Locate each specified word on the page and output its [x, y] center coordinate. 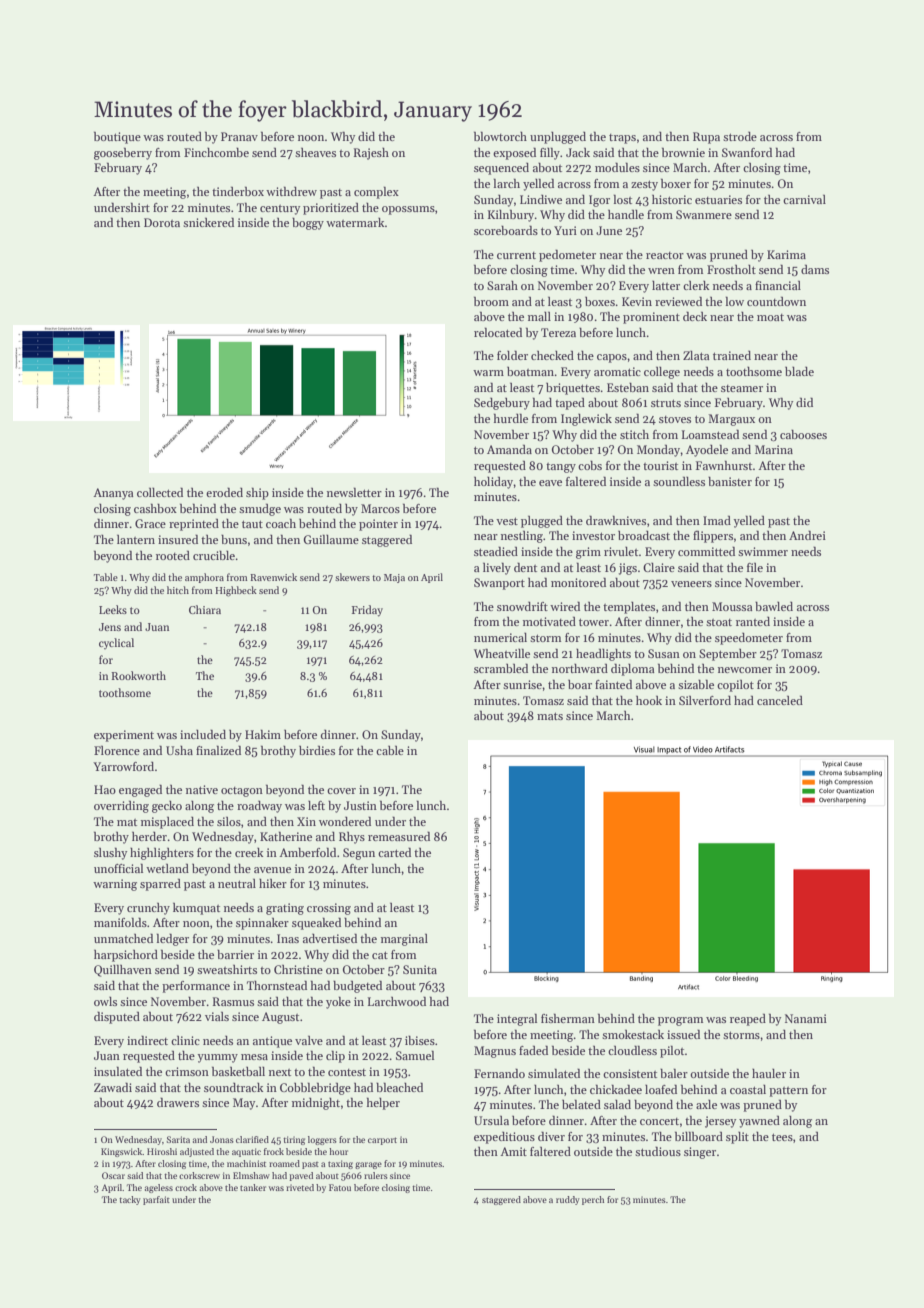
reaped [748, 1019]
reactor [665, 255]
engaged [140, 790]
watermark [355, 222]
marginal [404, 940]
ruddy [568, 1200]
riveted [300, 1187]
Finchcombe [216, 152]
